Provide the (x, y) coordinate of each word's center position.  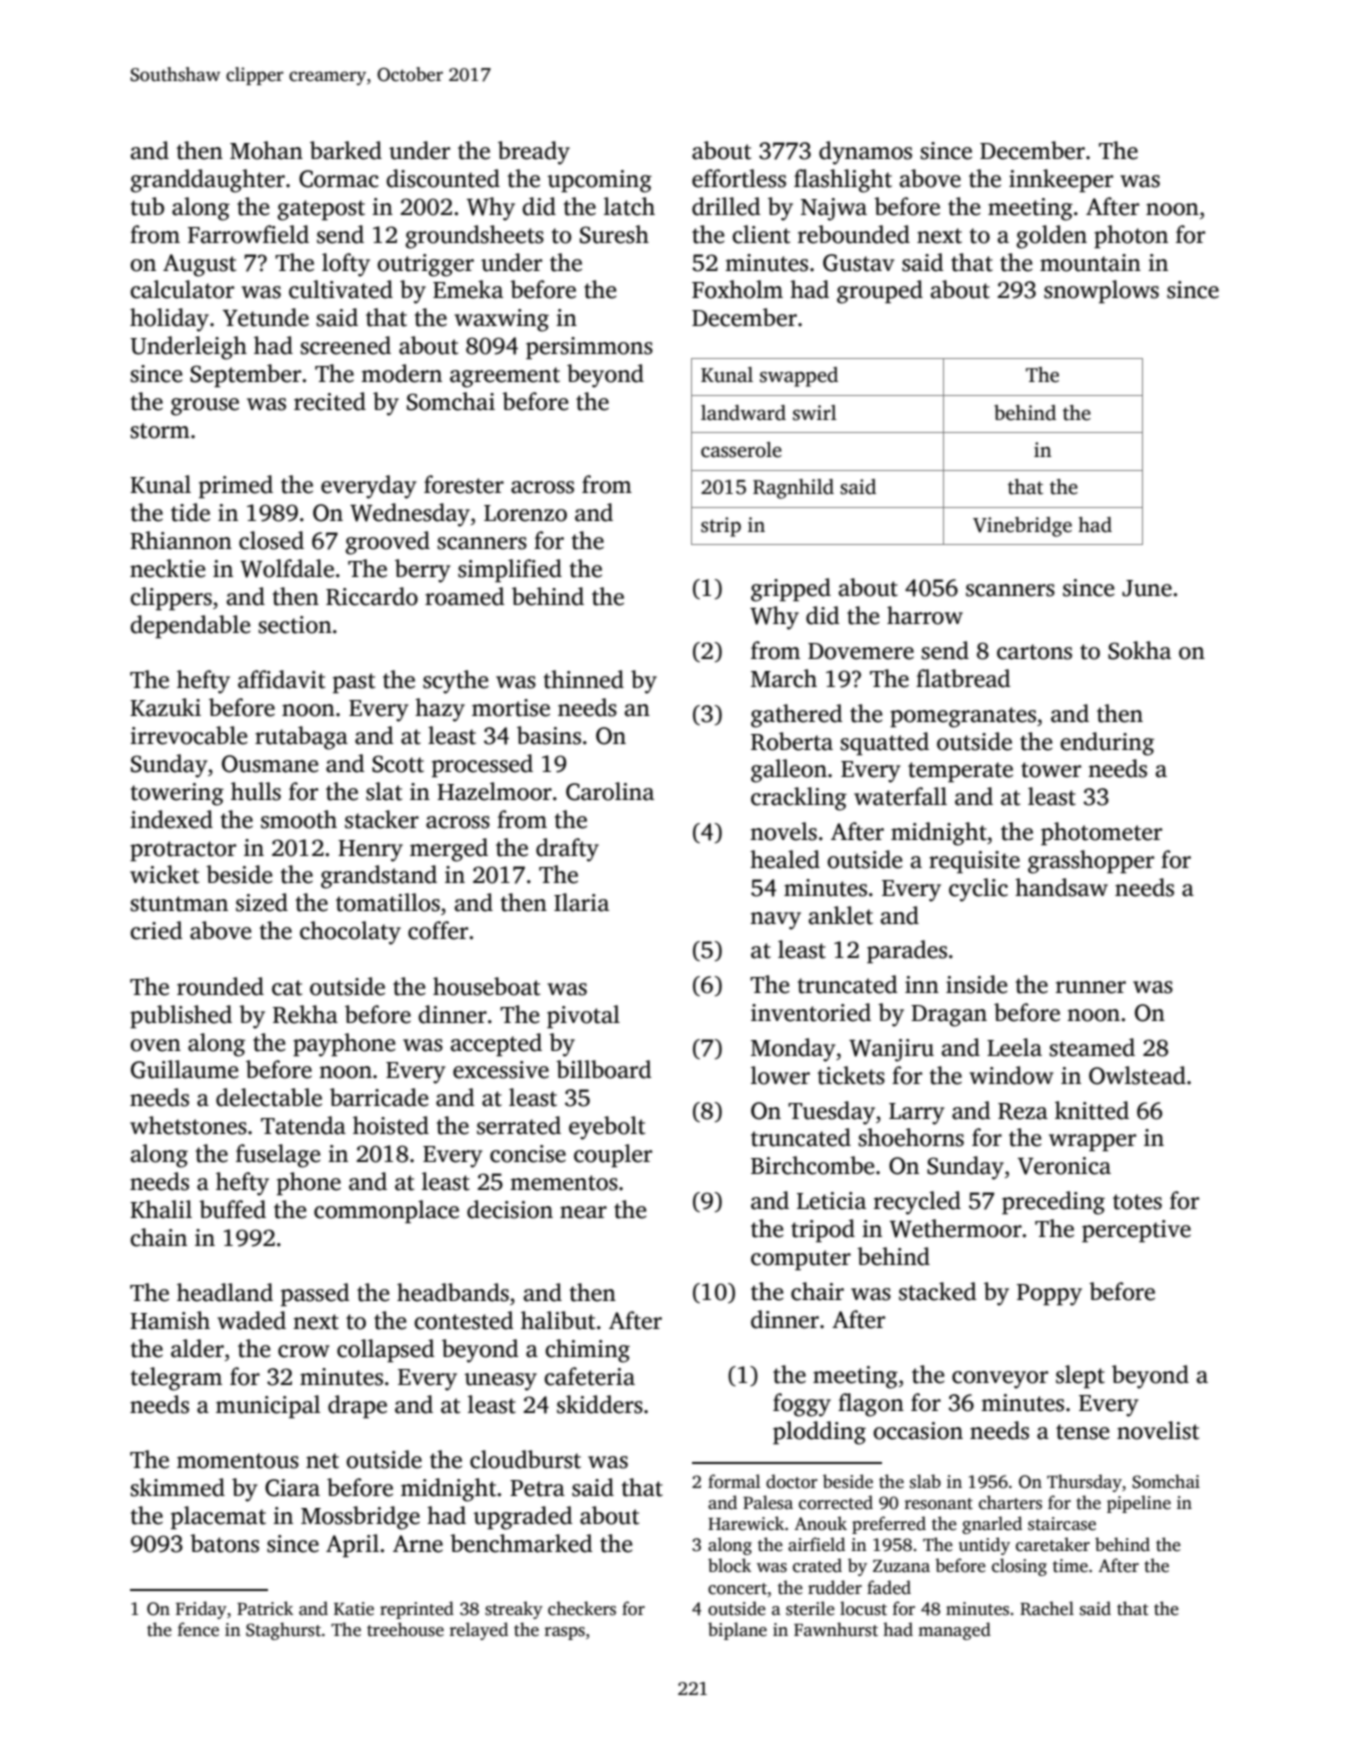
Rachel (1047, 1608)
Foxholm (737, 289)
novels (783, 831)
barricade (379, 1097)
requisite (974, 862)
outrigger (425, 265)
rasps (565, 1633)
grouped (880, 292)
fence (198, 1629)
